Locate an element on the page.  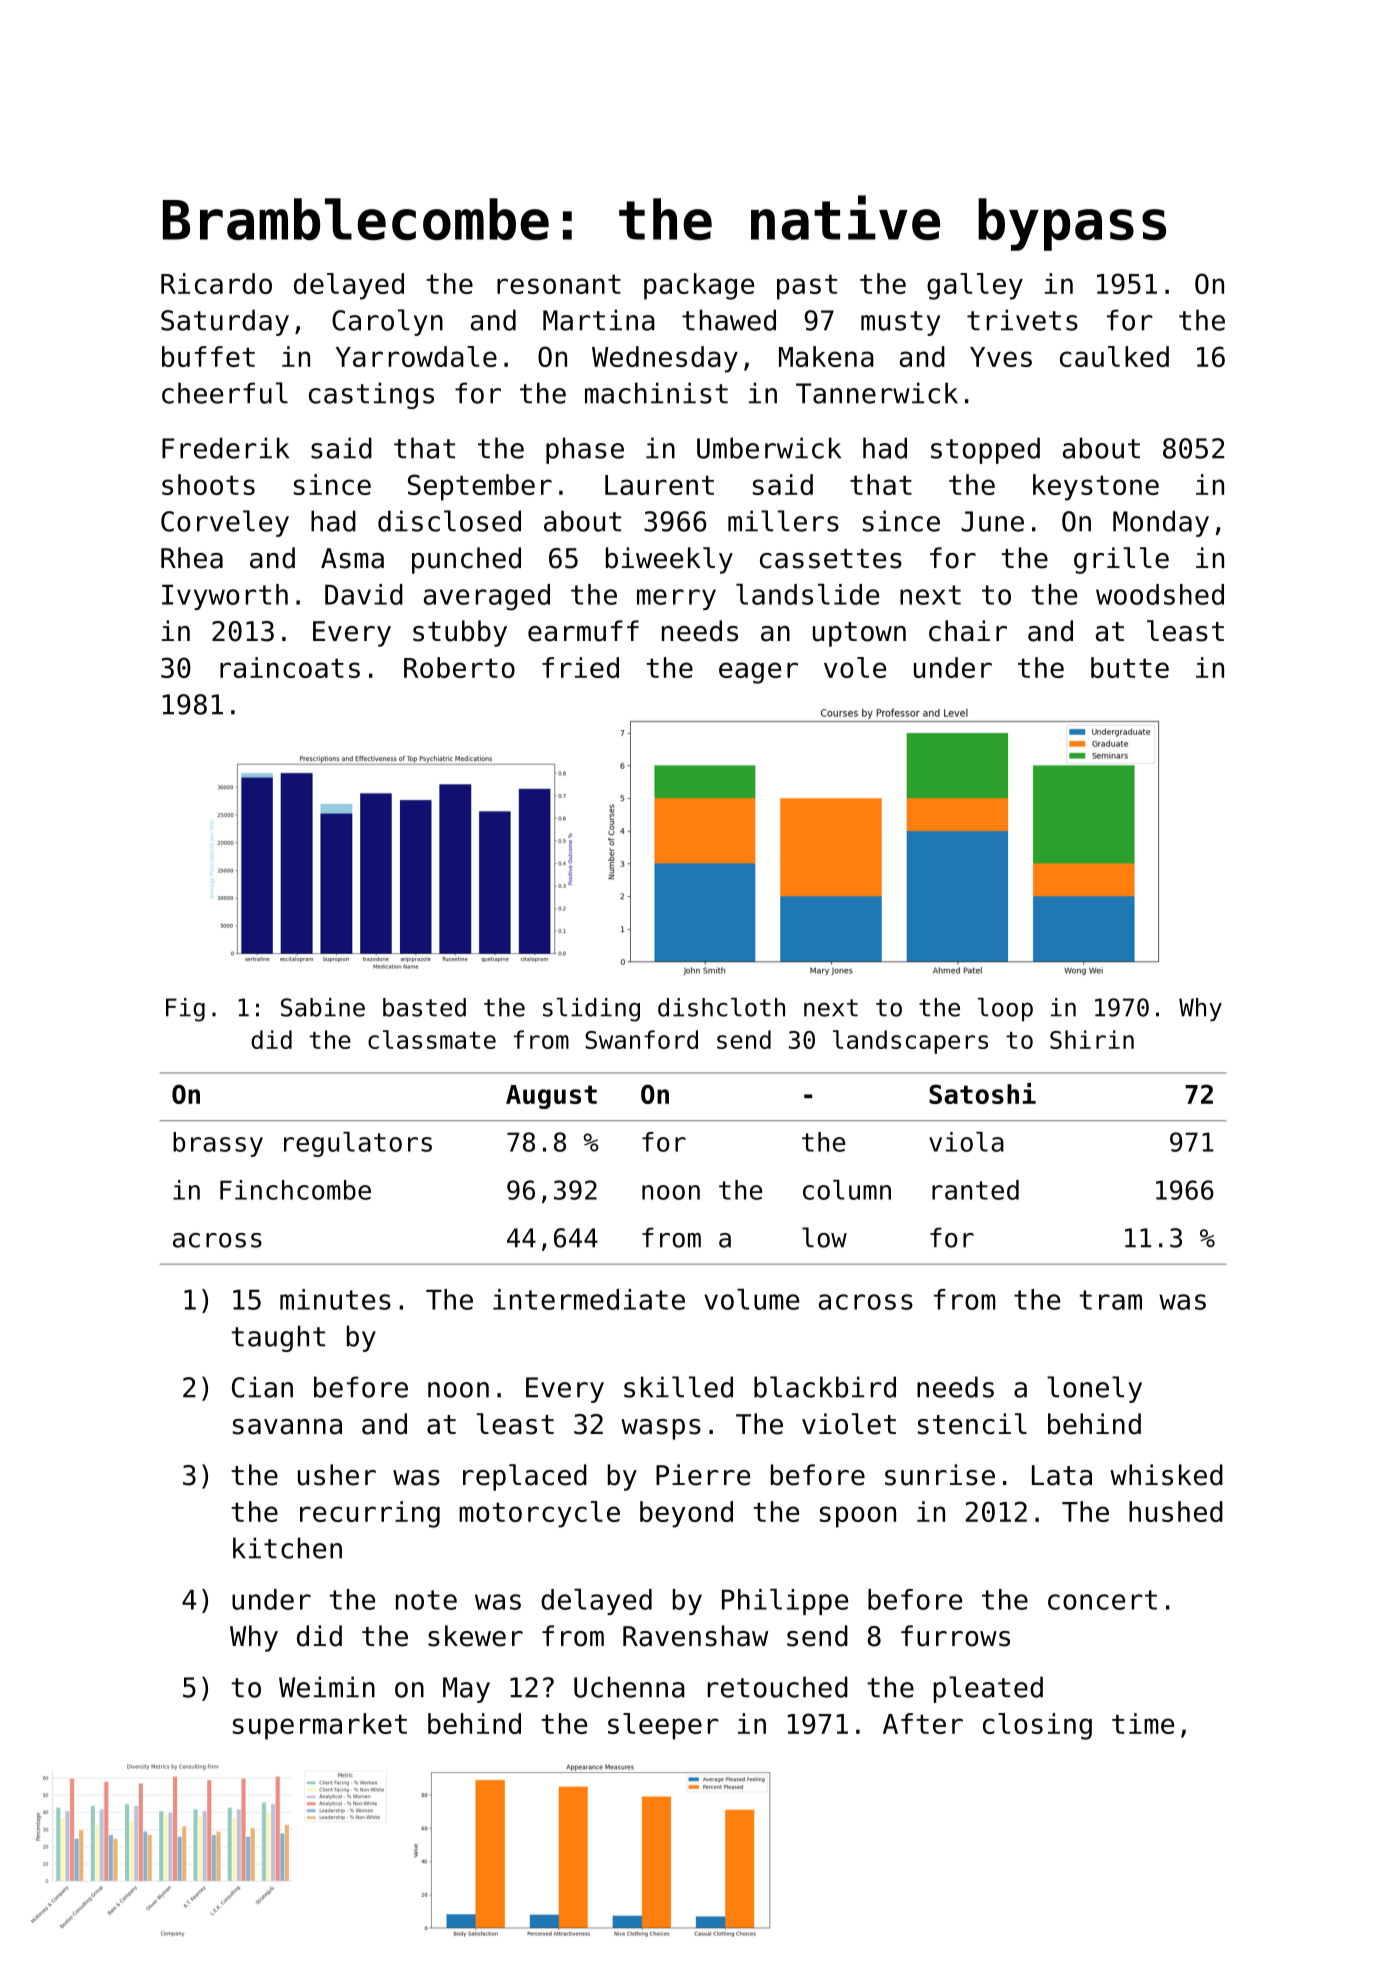
Ricardo is located at coordinates (216, 283).
